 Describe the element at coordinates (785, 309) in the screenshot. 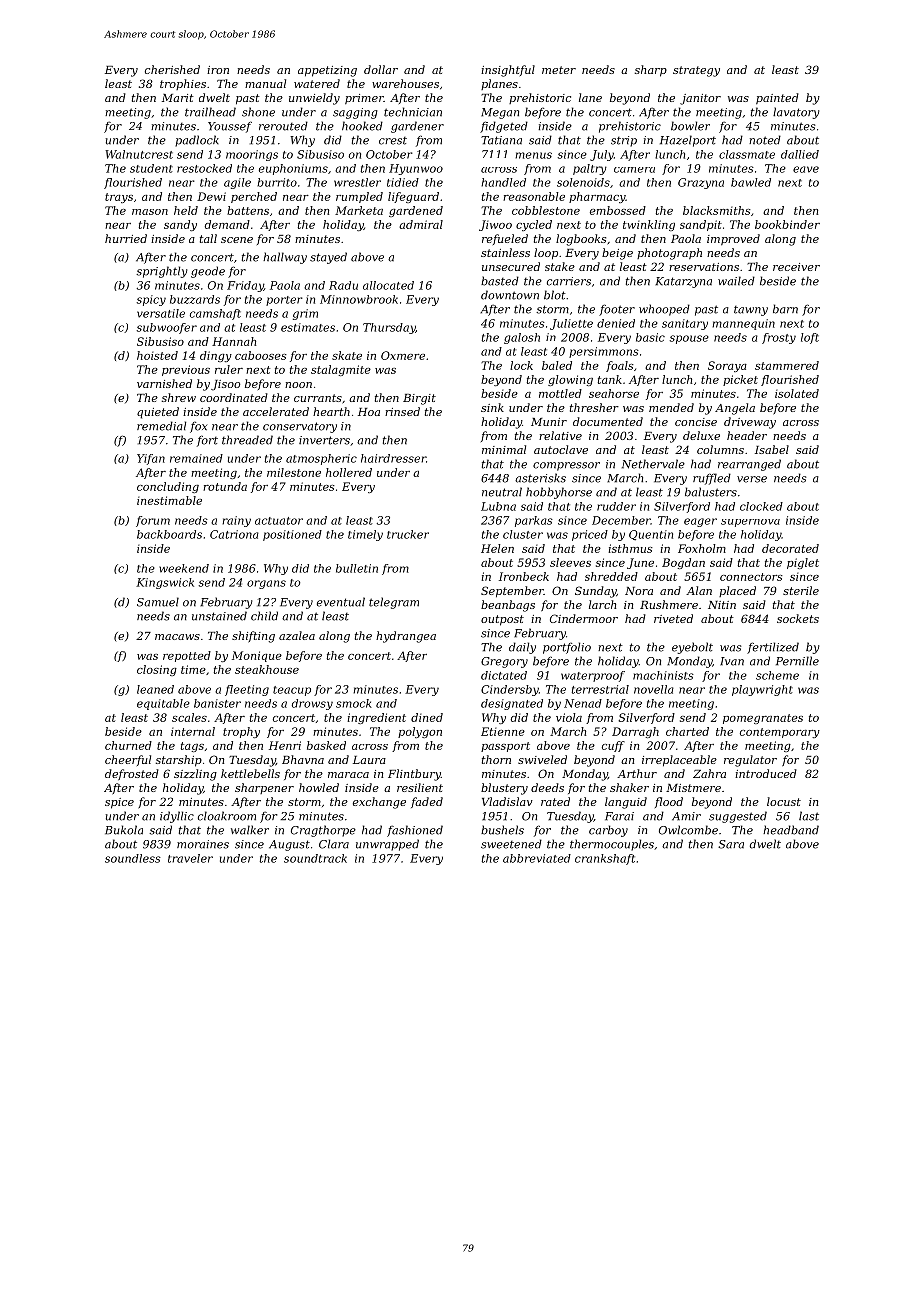

I see `barn` at that location.
